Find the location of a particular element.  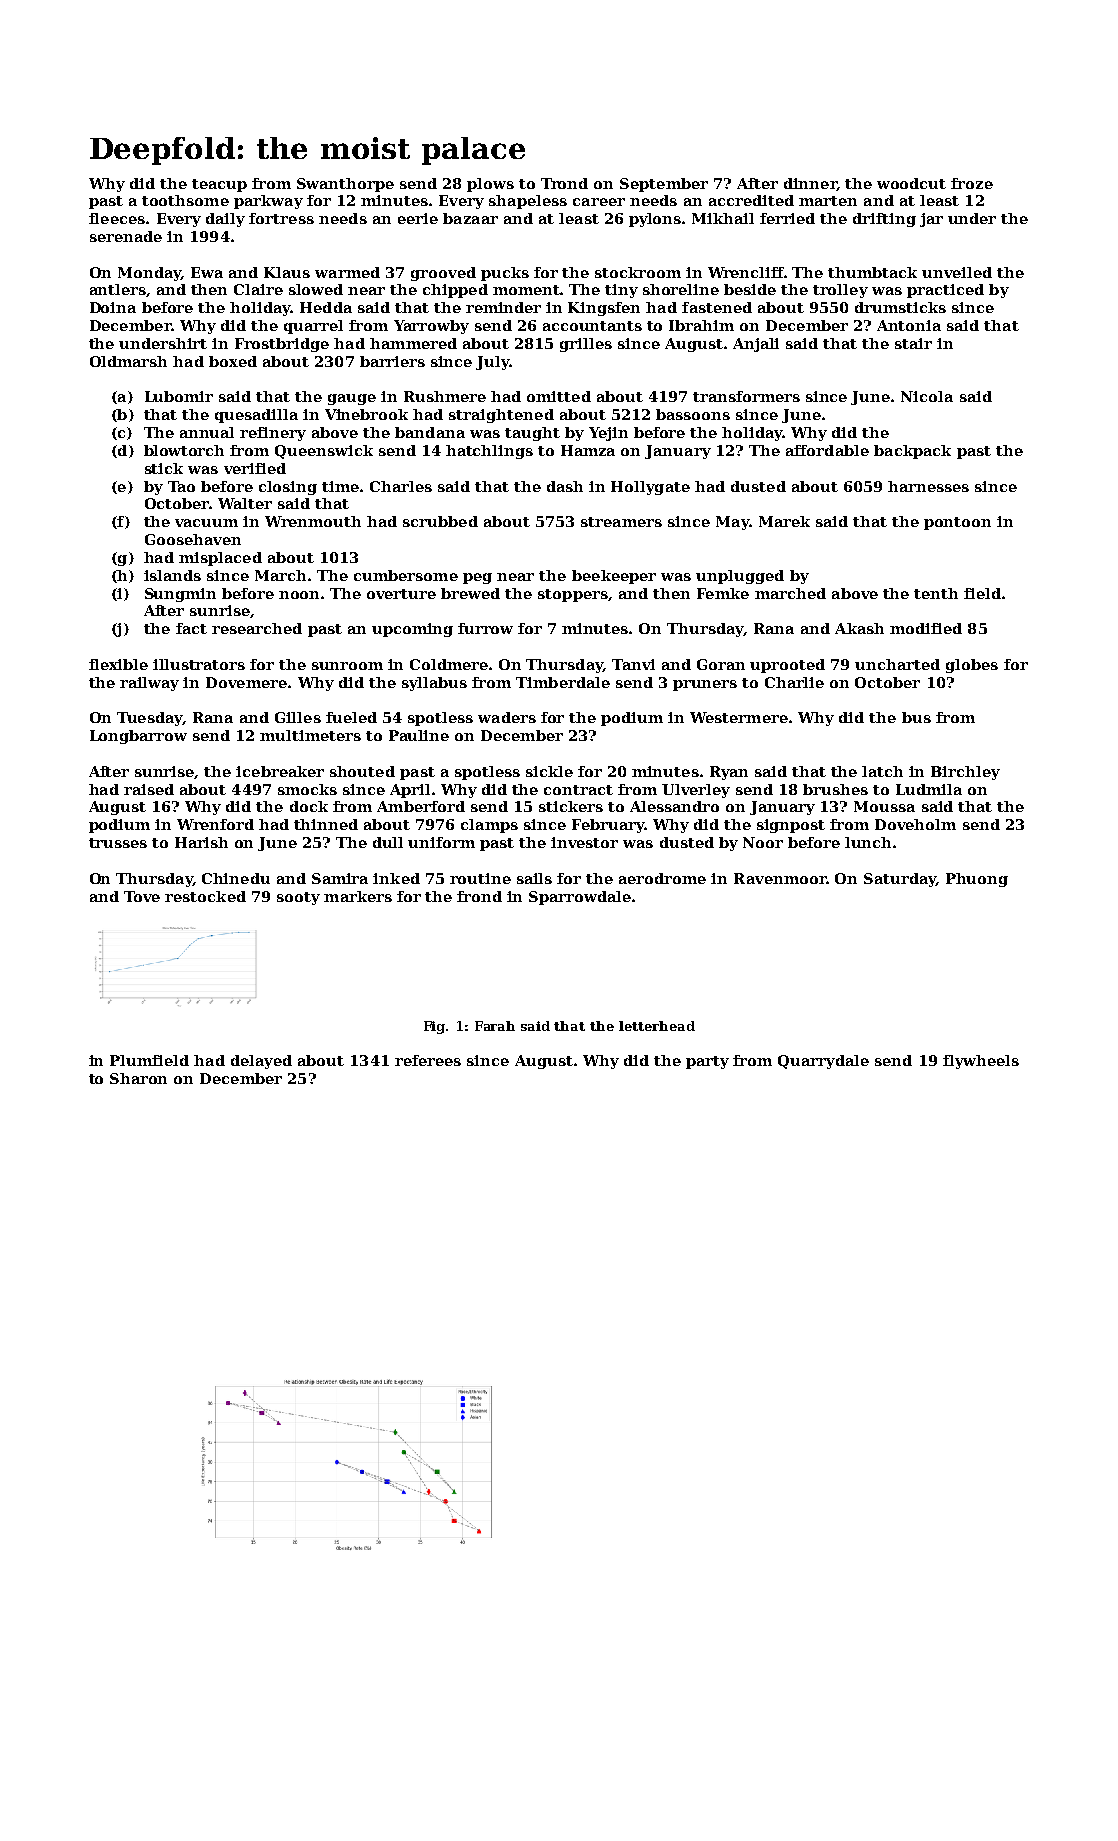

bandana is located at coordinates (430, 432).
